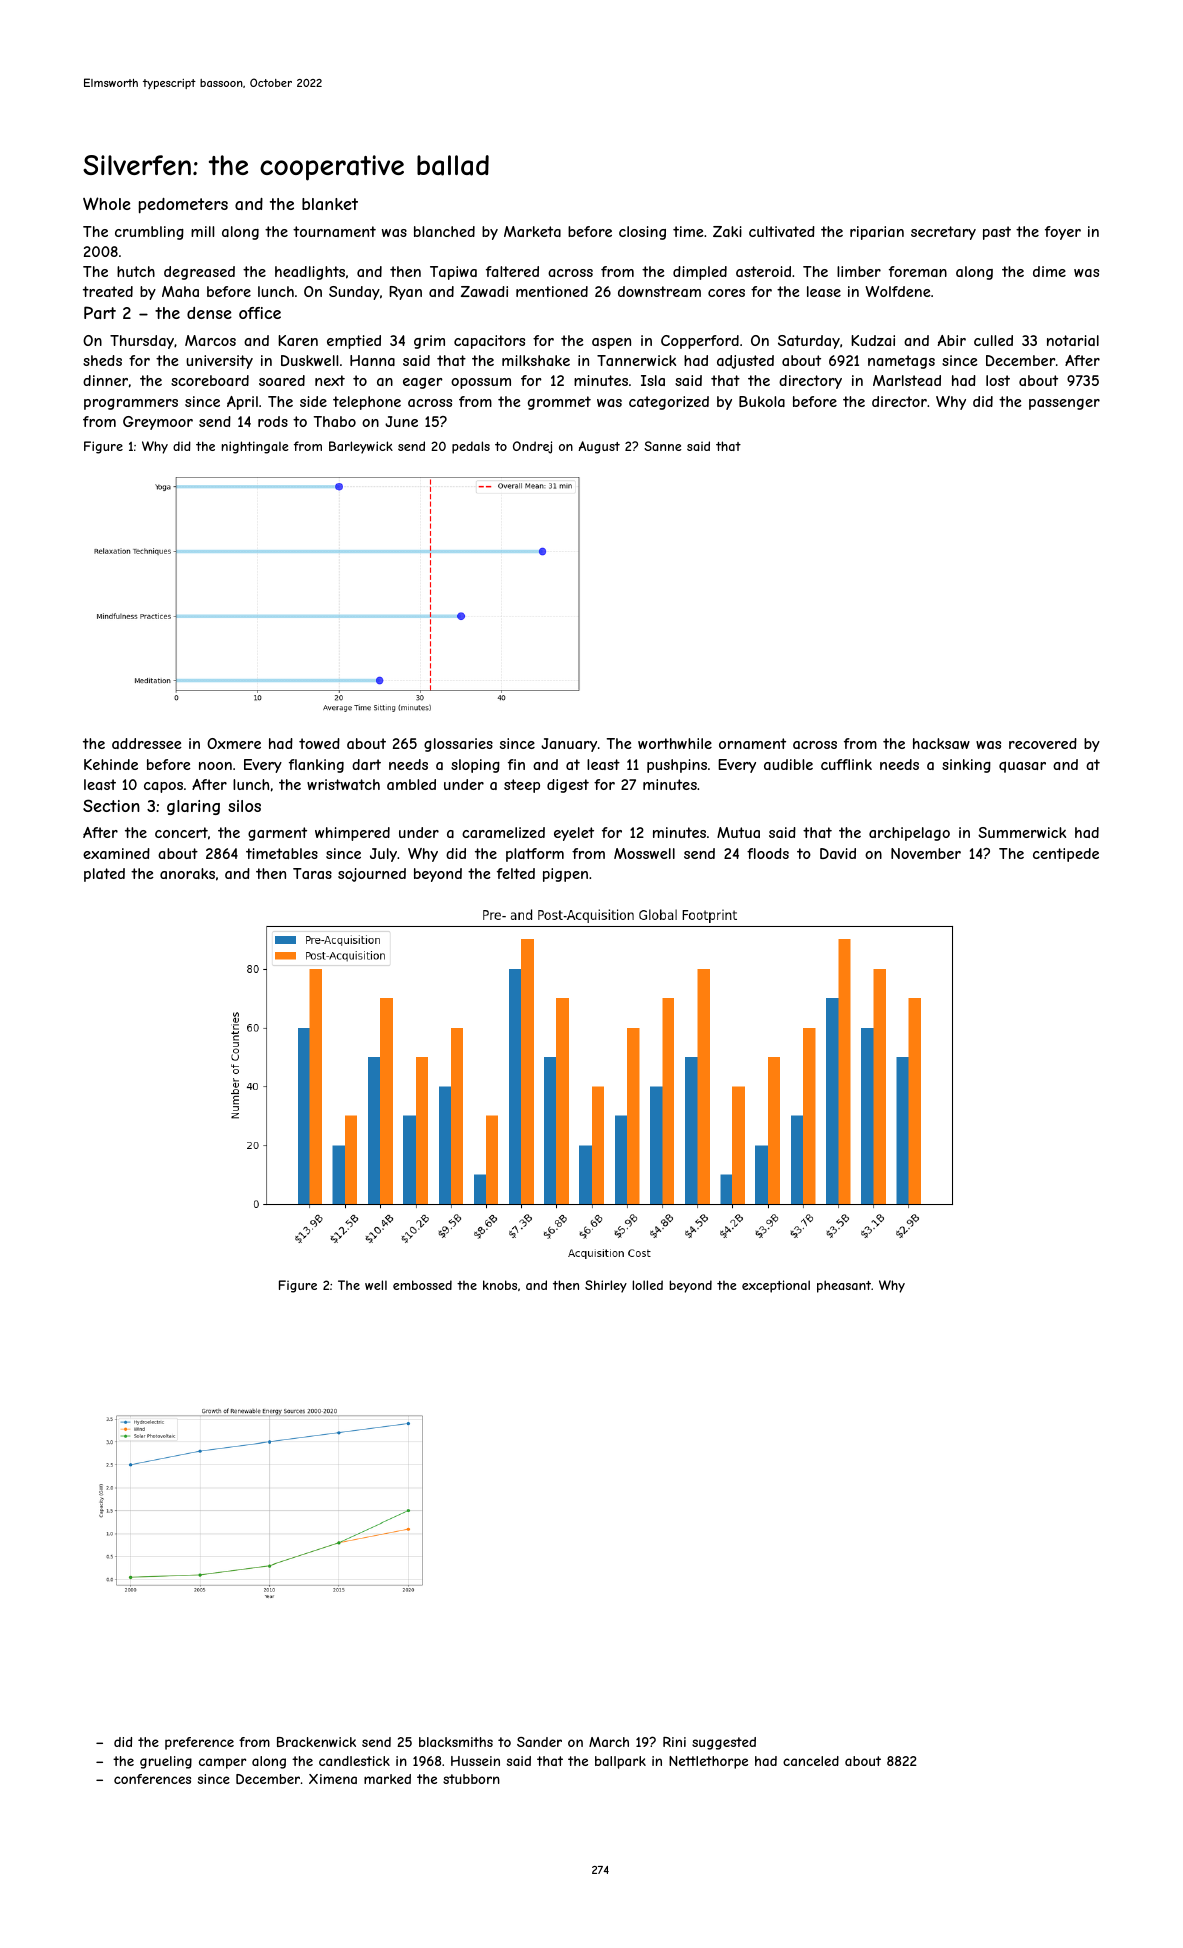  Describe the element at coordinates (907, 380) in the screenshot. I see `Marlstead` at that location.
